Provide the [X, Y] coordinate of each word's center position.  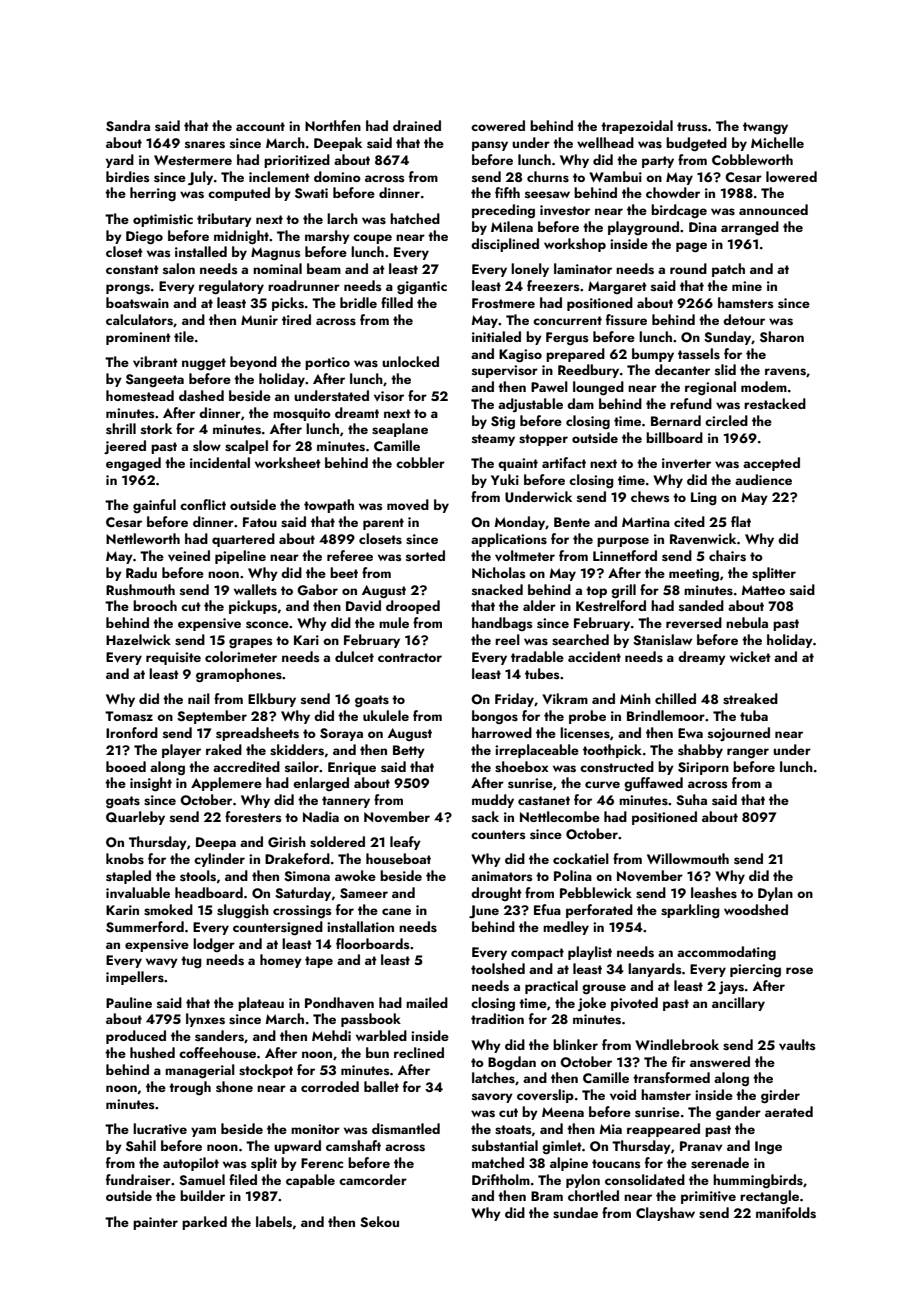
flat [741, 521]
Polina [573, 875]
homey [281, 961]
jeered [125, 447]
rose [799, 970]
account [260, 126]
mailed [427, 1002]
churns [548, 177]
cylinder [219, 860]
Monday [520, 523]
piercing [755, 971]
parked [204, 1223]
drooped [413, 607]
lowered [791, 176]
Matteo [763, 590]
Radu [141, 572]
